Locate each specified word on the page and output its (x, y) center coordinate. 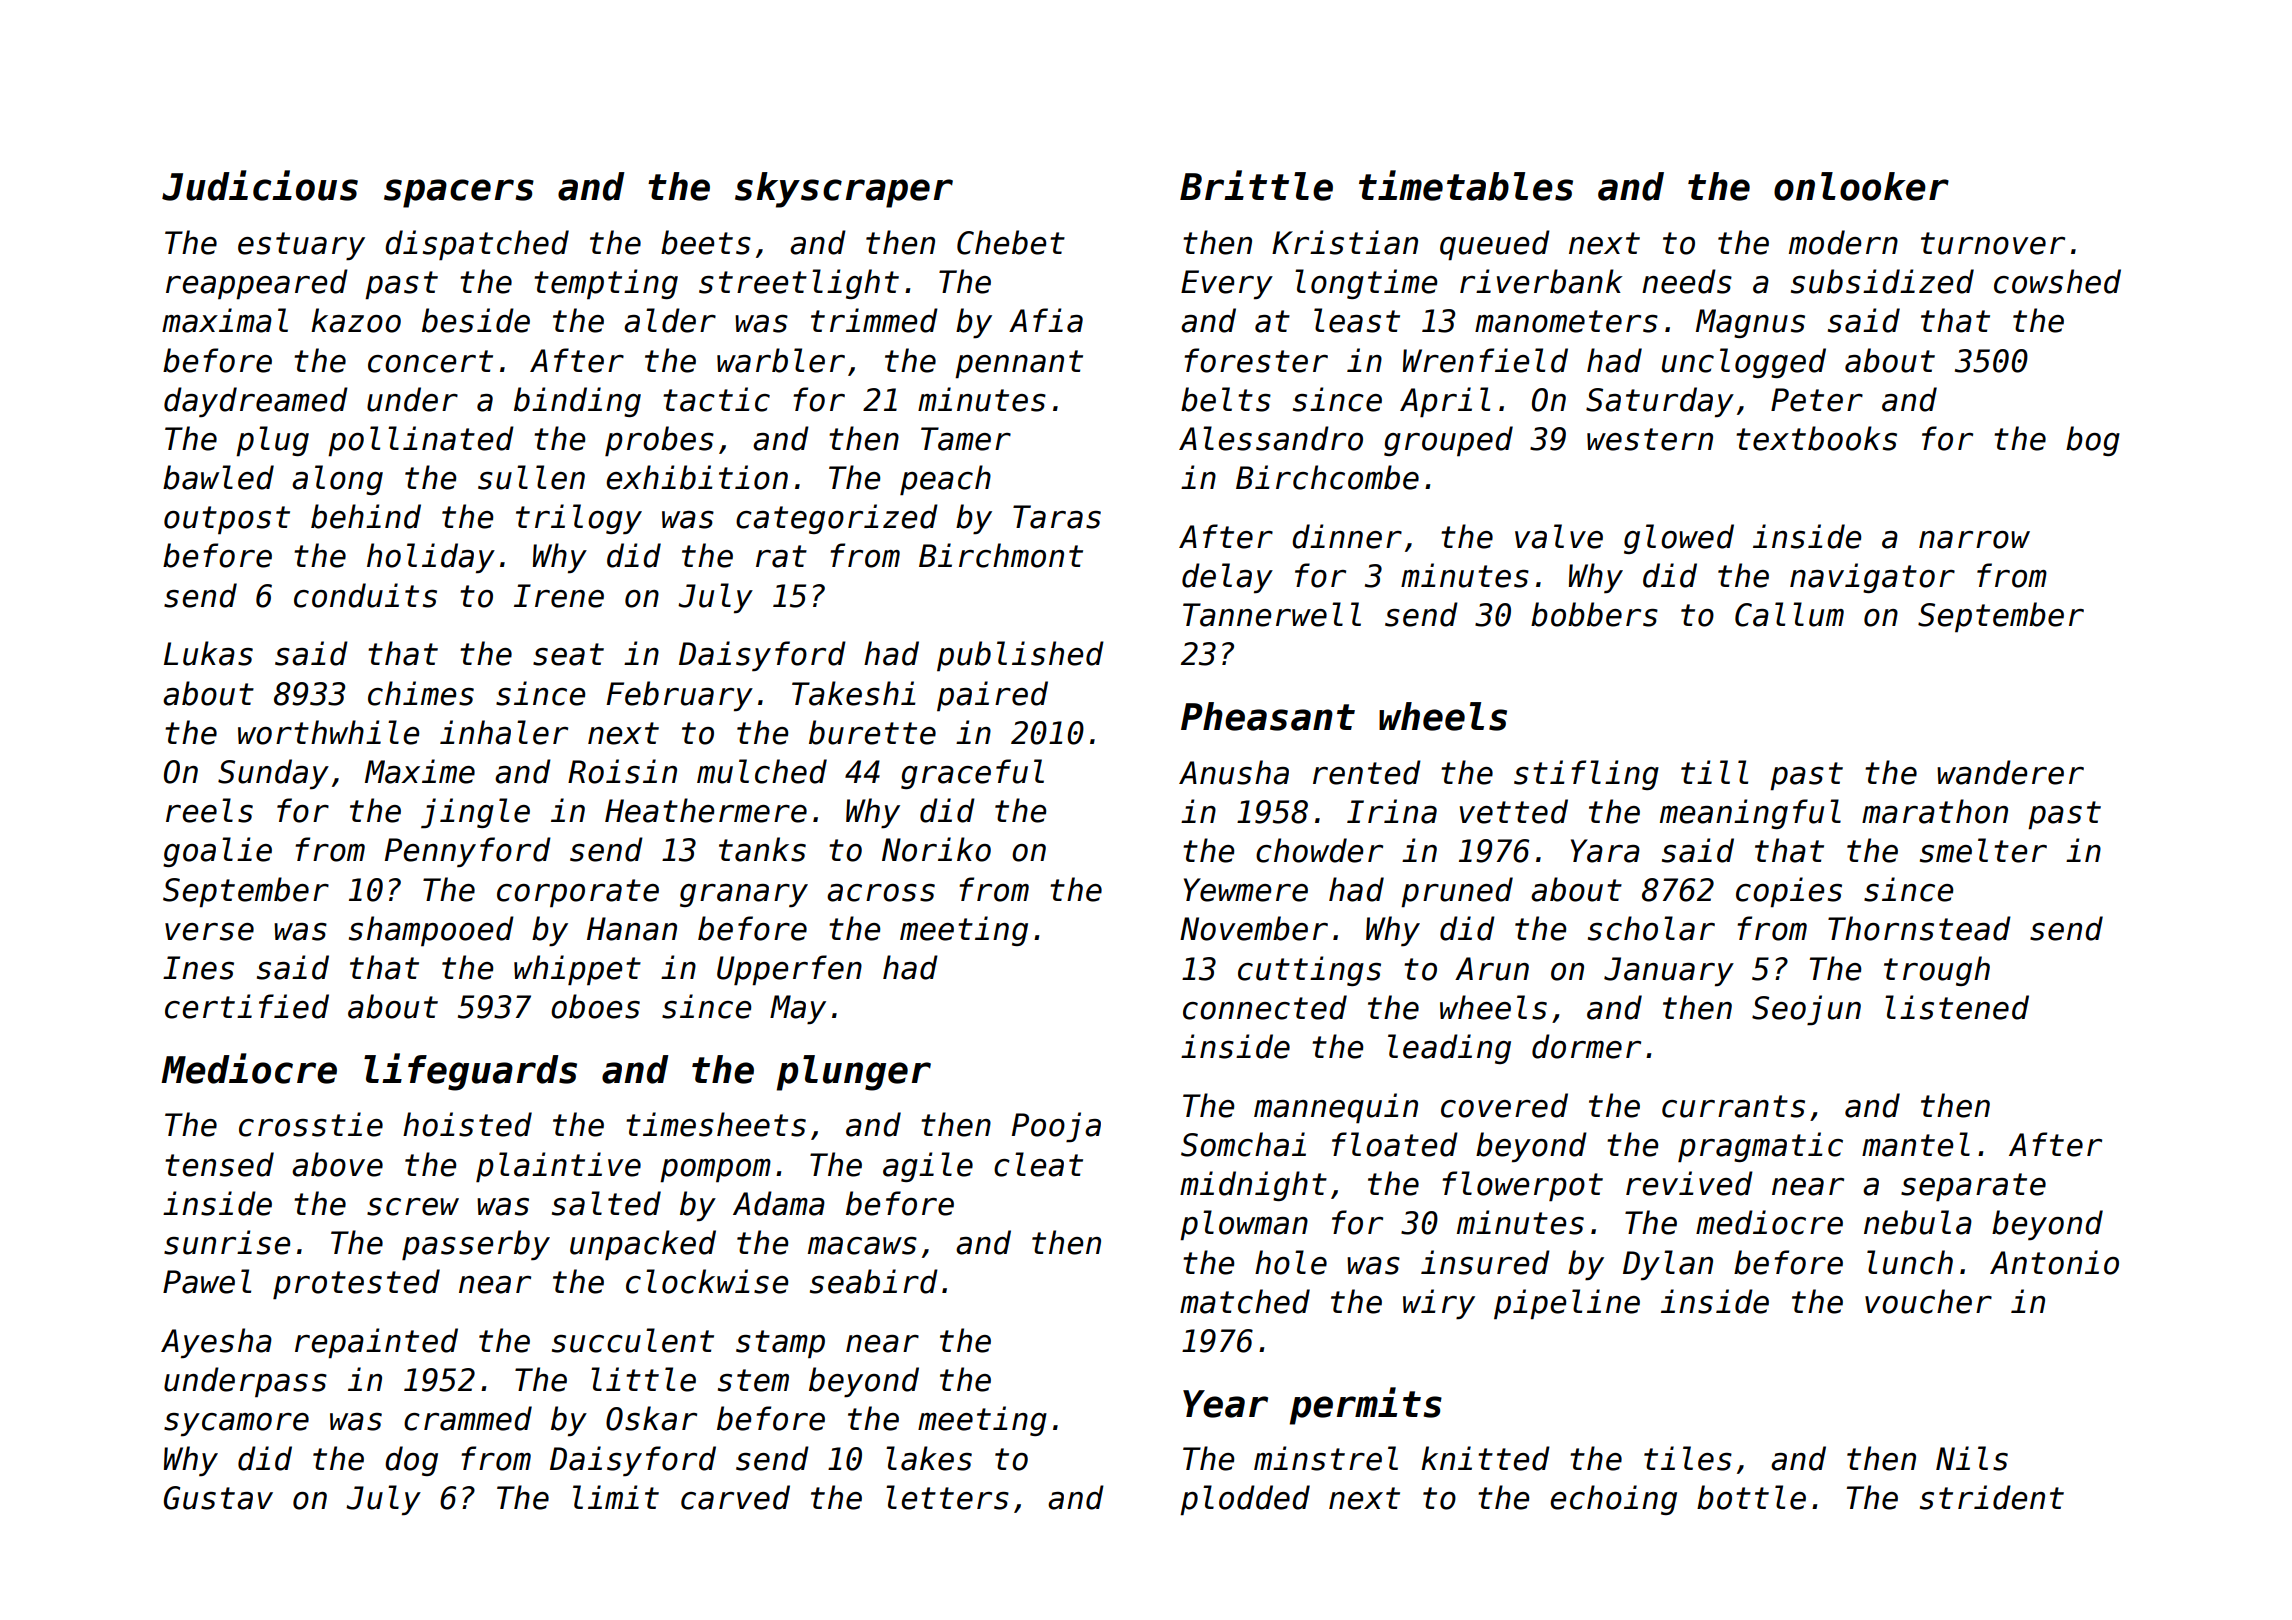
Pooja (1056, 1127)
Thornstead (1919, 928)
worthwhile (328, 732)
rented (1367, 772)
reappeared (257, 284)
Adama (779, 1203)
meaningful (1750, 814)
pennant (1019, 364)
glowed (1679, 539)
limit (616, 1497)
